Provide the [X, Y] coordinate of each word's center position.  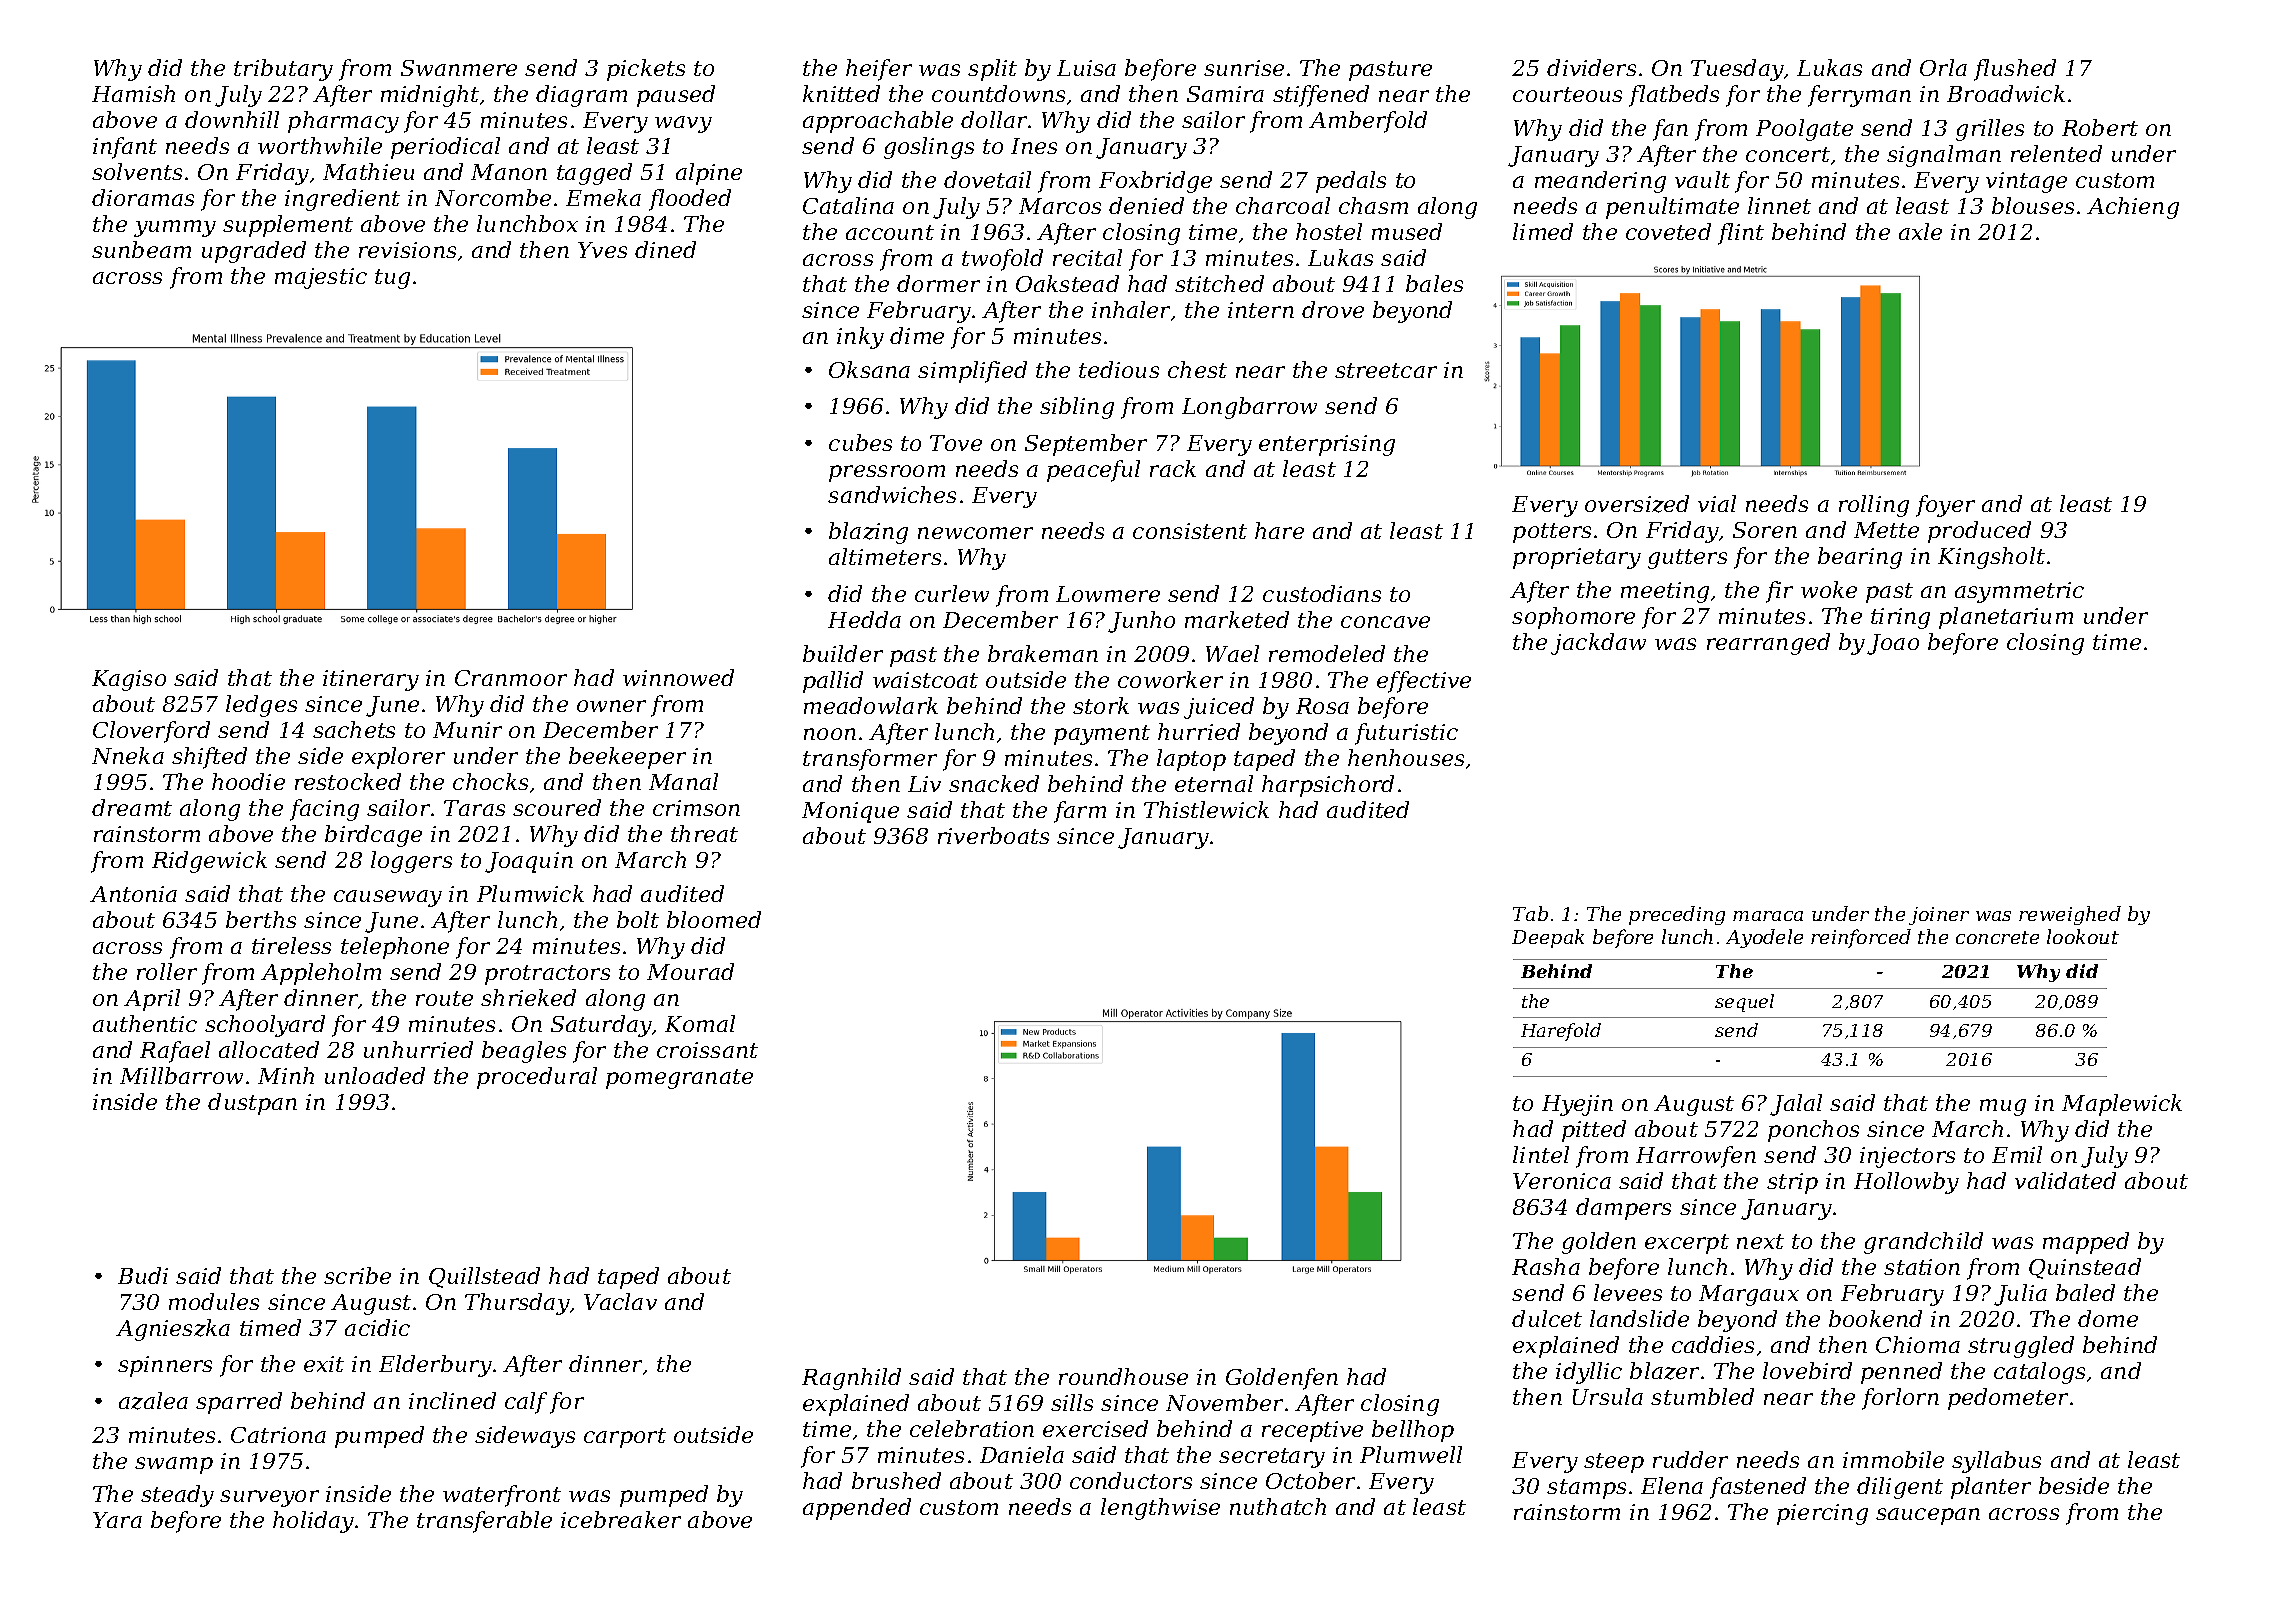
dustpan [252, 1104]
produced [1979, 532]
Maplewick [2122, 1105]
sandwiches [892, 494]
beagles [524, 1052]
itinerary [371, 680]
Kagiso [129, 680]
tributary [283, 70]
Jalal [1796, 1105]
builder [843, 653]
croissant [707, 1050]
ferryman [1859, 96]
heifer [879, 70]
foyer [1945, 506]
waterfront [502, 1496]
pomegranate [679, 1079]
